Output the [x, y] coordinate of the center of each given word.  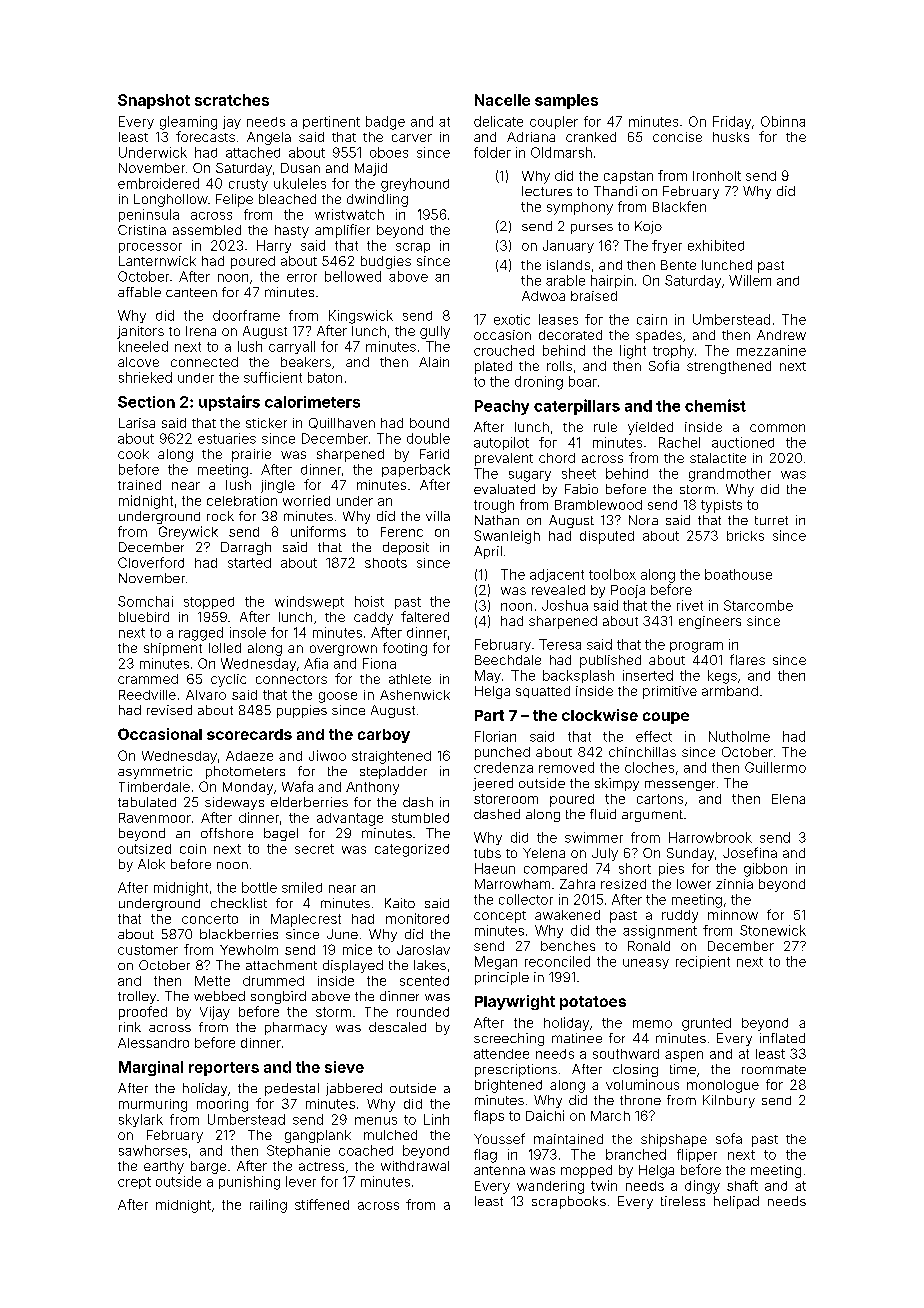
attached [253, 152]
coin [193, 849]
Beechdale [508, 660]
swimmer [594, 837]
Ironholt [717, 176]
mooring [222, 1105]
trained [139, 485]
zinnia [734, 884]
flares [747, 659]
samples [566, 101]
